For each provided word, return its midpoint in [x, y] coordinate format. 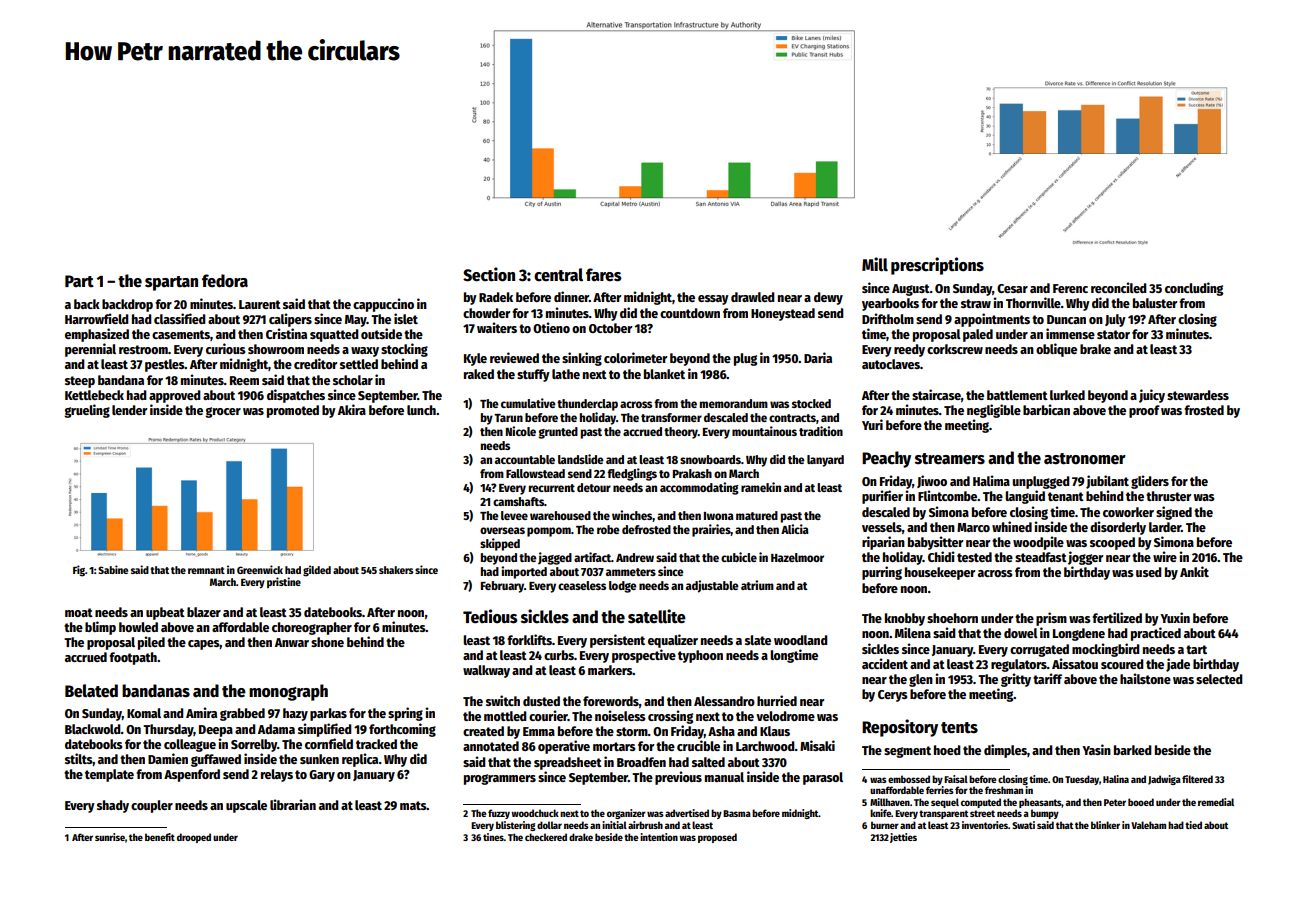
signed [1174, 513]
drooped [194, 838]
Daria [818, 357]
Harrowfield [97, 318]
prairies [711, 530]
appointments [992, 320]
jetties [903, 838]
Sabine [113, 569]
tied [1193, 825]
